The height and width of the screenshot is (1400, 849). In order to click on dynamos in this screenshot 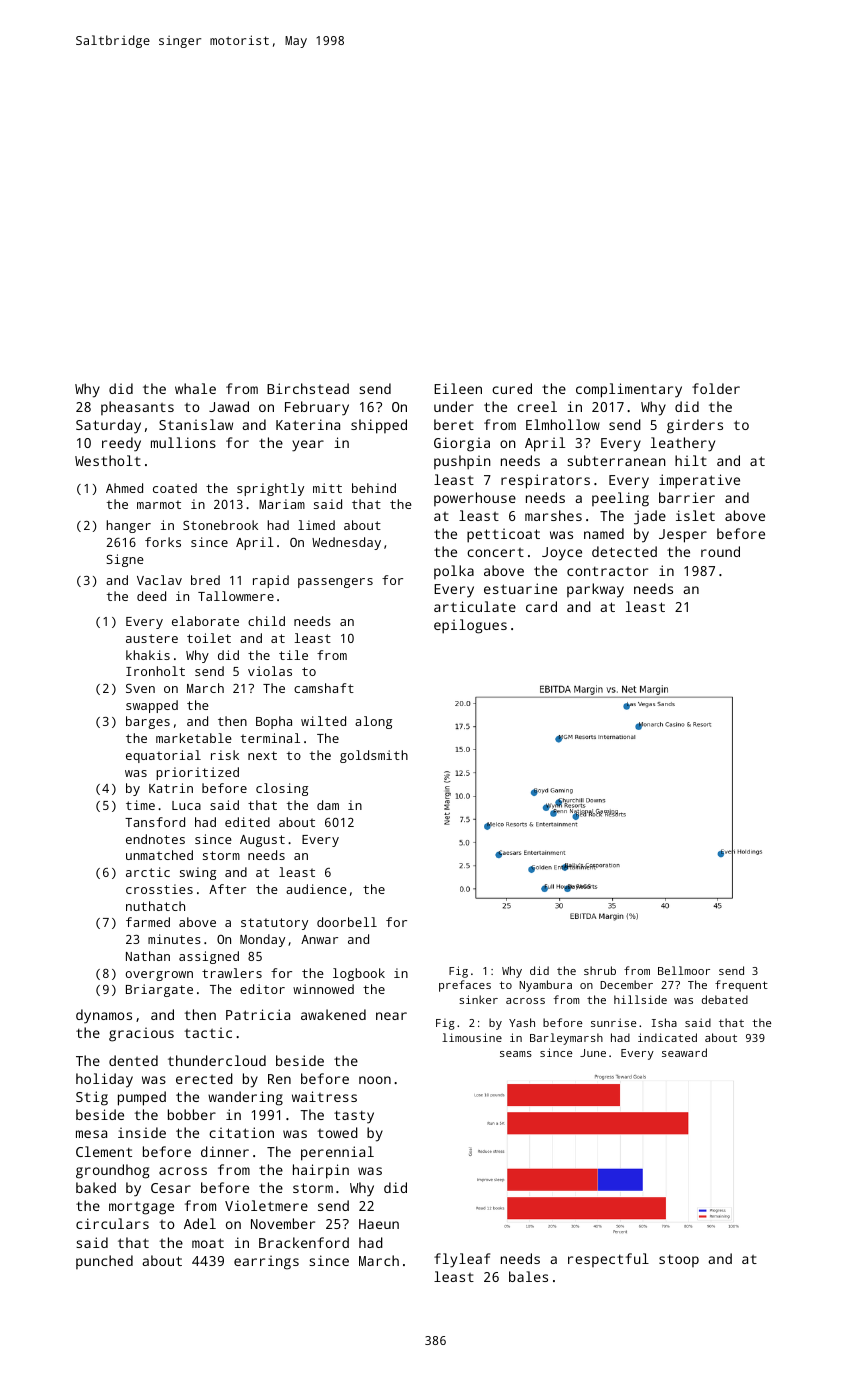, I will do `click(104, 1016)`.
